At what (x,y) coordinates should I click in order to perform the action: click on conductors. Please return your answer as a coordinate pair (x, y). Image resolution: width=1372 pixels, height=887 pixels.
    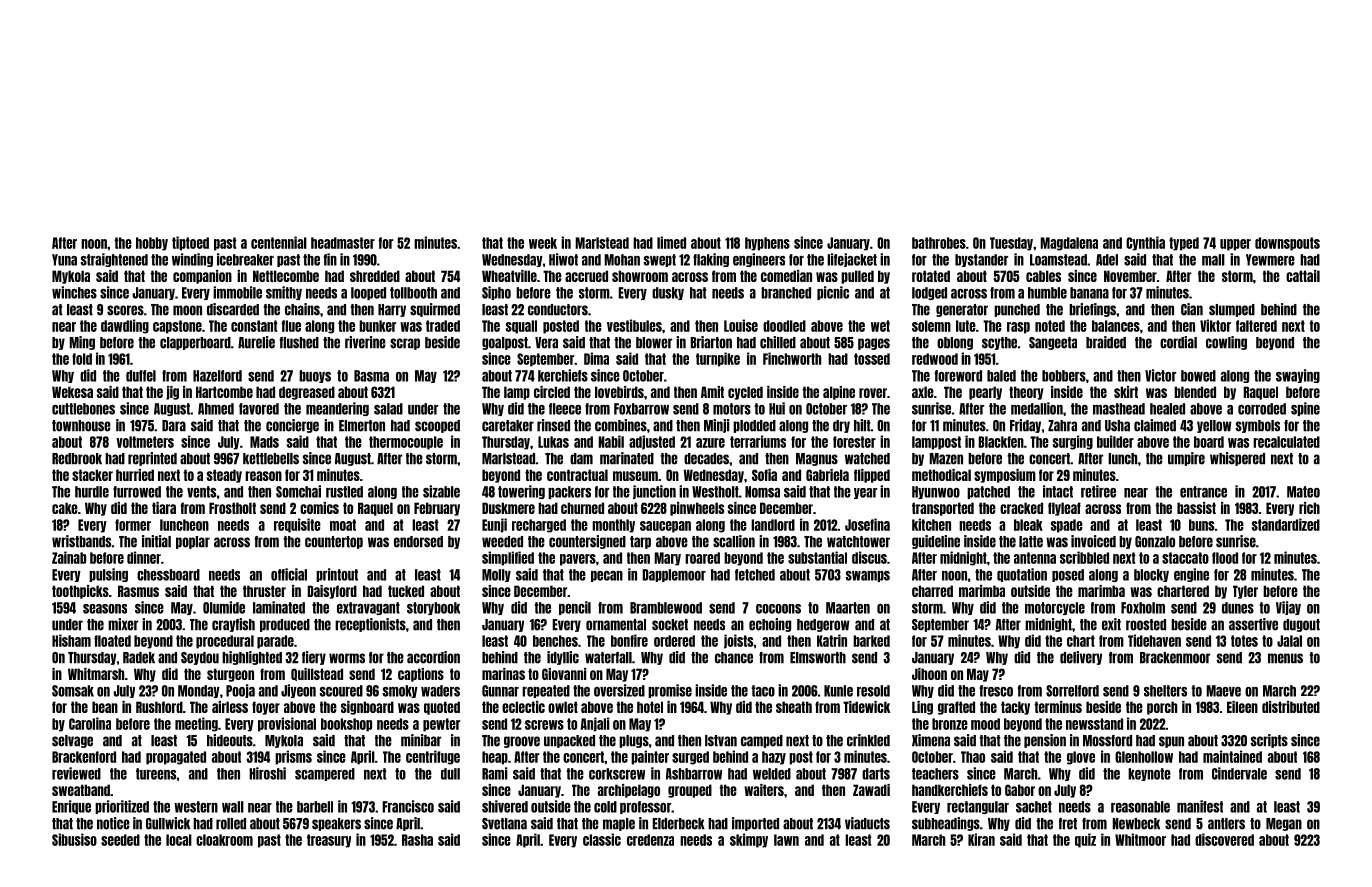
    Looking at the image, I should click on (558, 310).
